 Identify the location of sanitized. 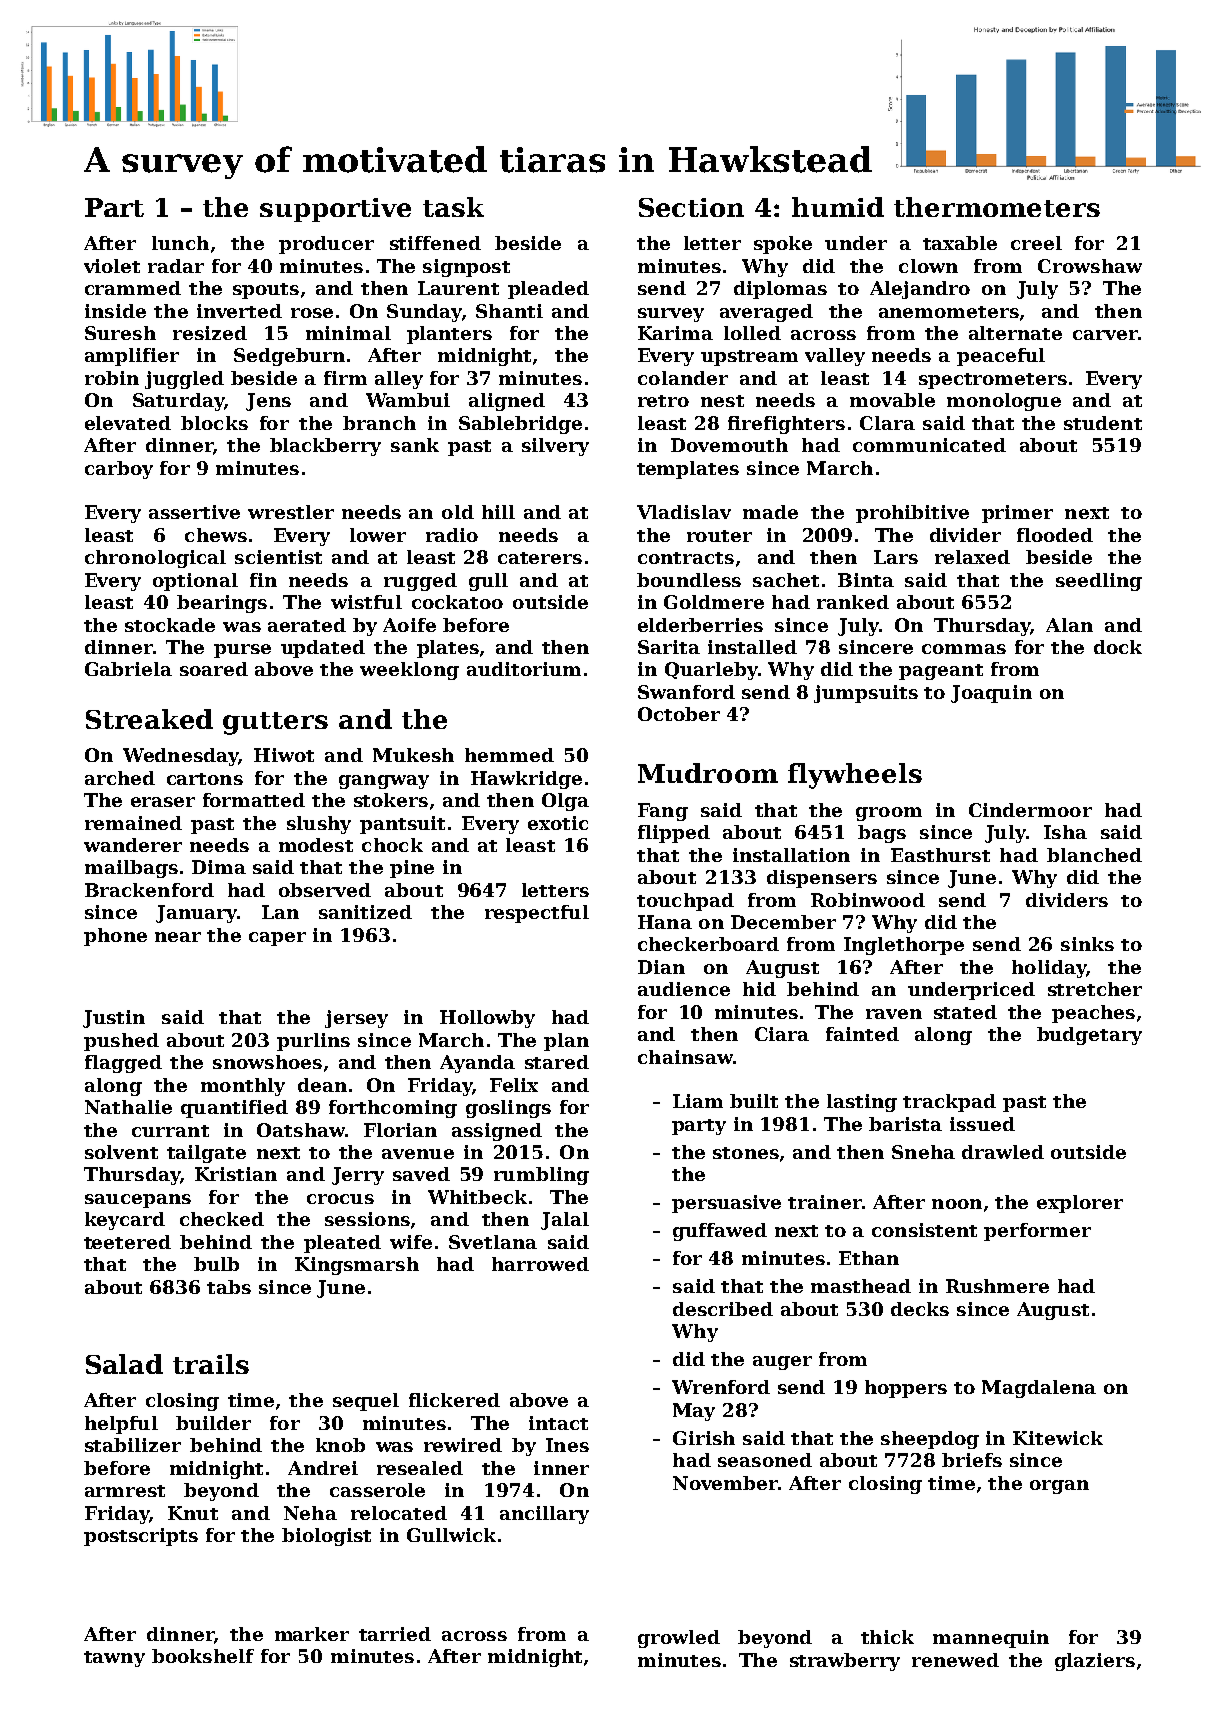
(365, 912).
